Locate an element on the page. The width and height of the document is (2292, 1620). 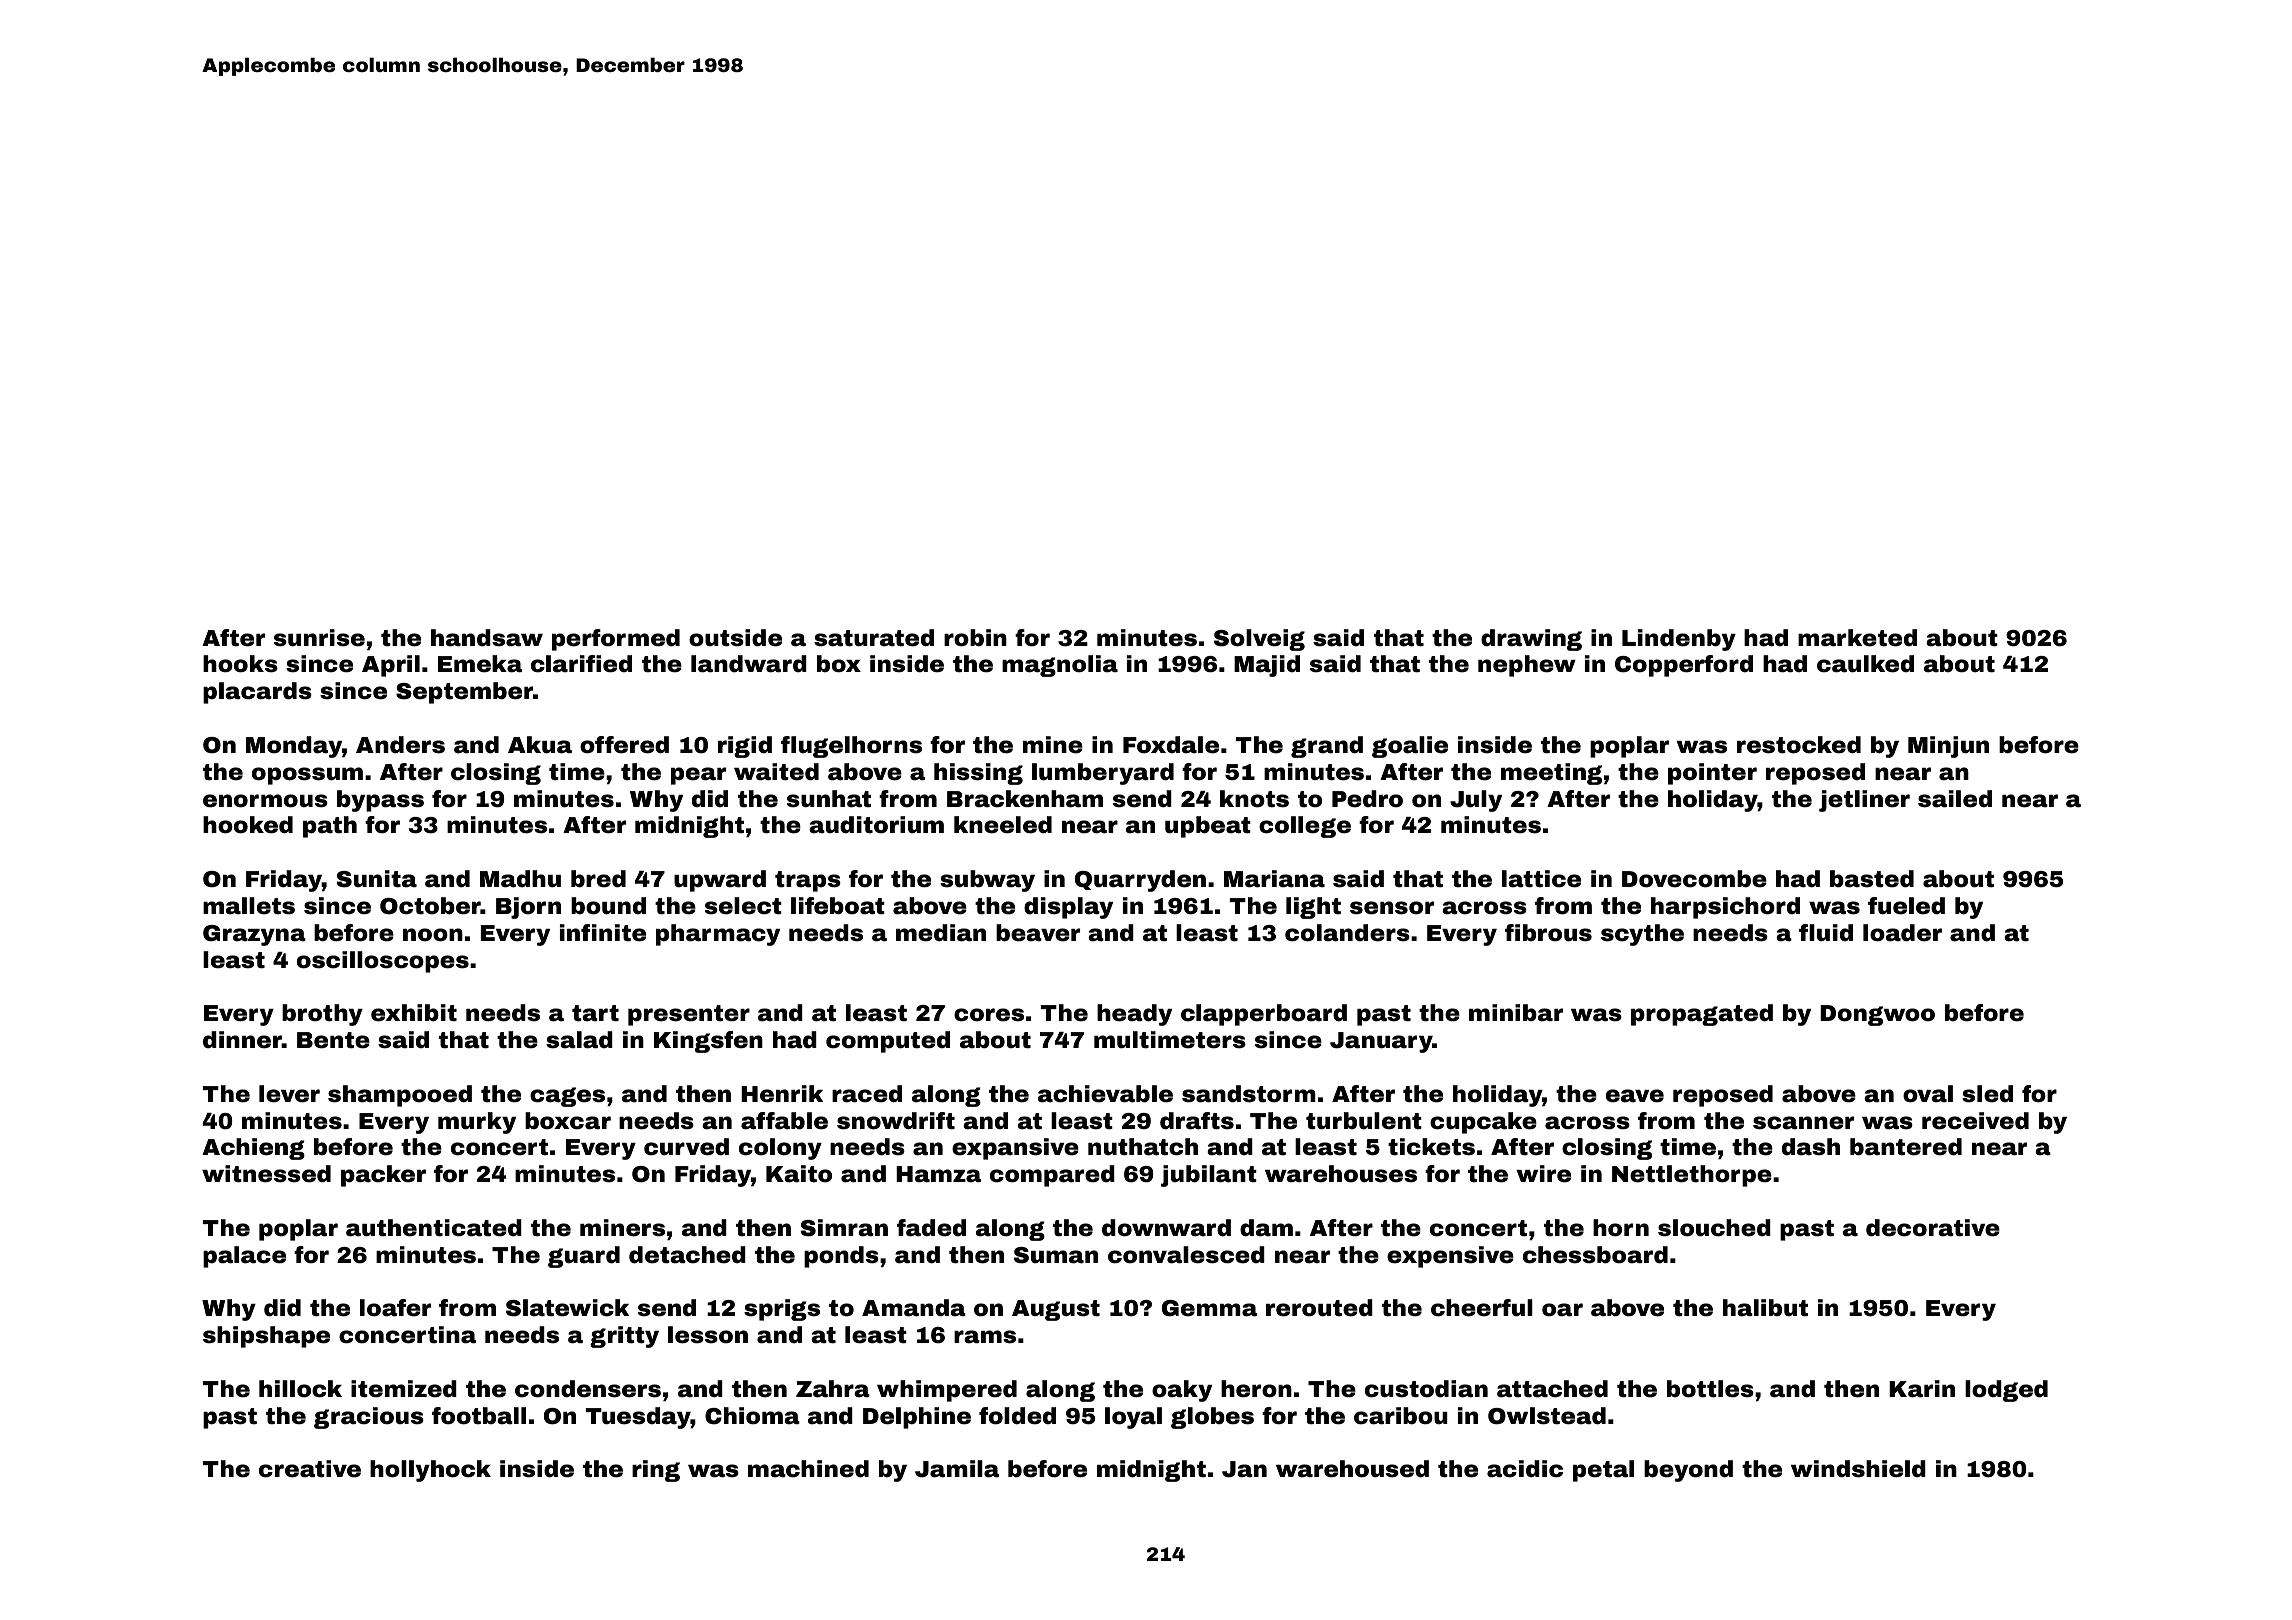
cages is located at coordinates (567, 1097).
